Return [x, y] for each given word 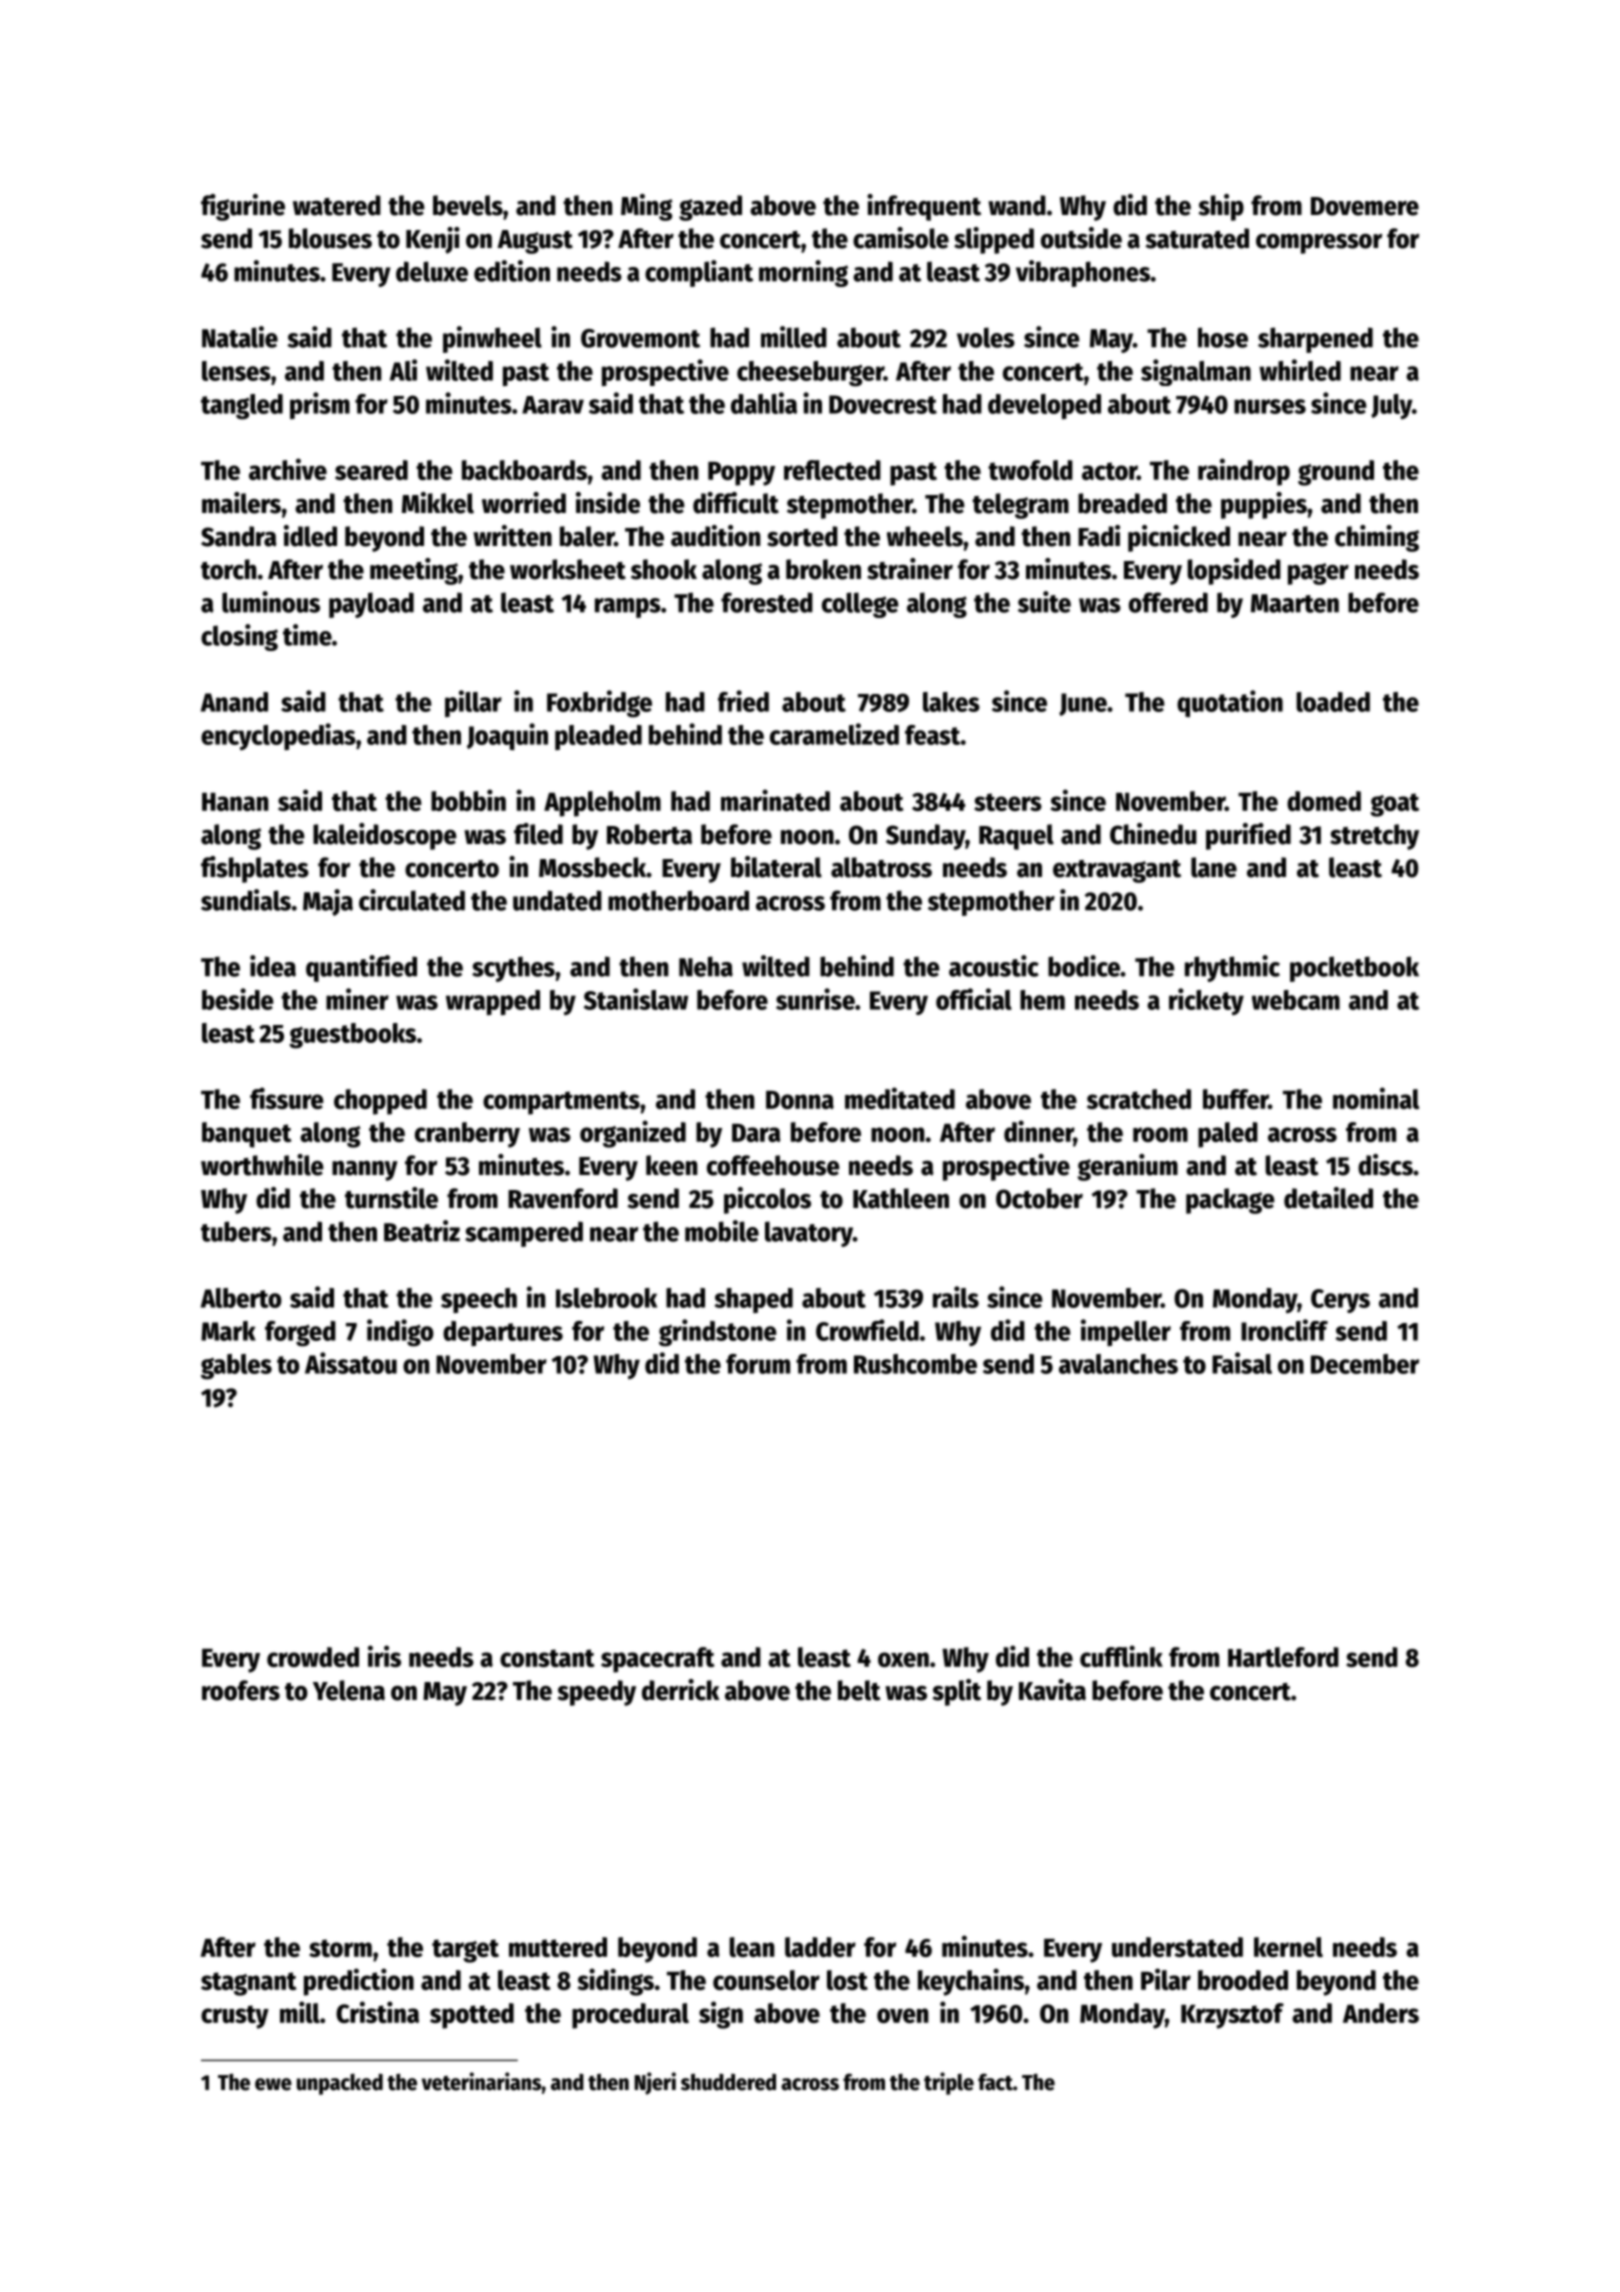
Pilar [1166, 1979]
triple [949, 2083]
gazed [710, 208]
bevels [468, 205]
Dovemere [1365, 206]
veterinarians [481, 2081]
